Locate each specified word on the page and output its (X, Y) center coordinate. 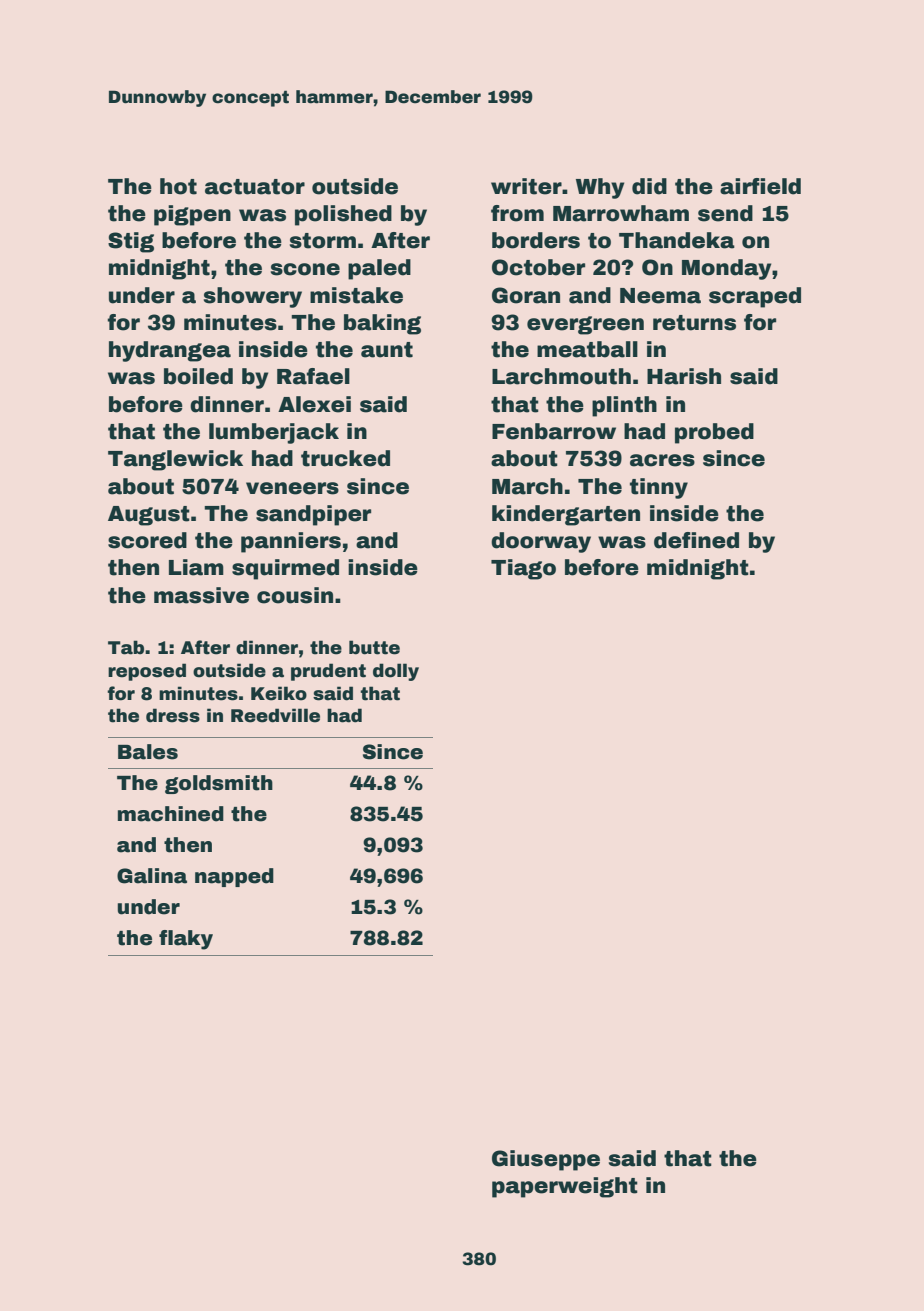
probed (714, 433)
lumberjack (274, 433)
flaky (186, 940)
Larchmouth (561, 376)
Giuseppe (546, 1160)
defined (696, 540)
